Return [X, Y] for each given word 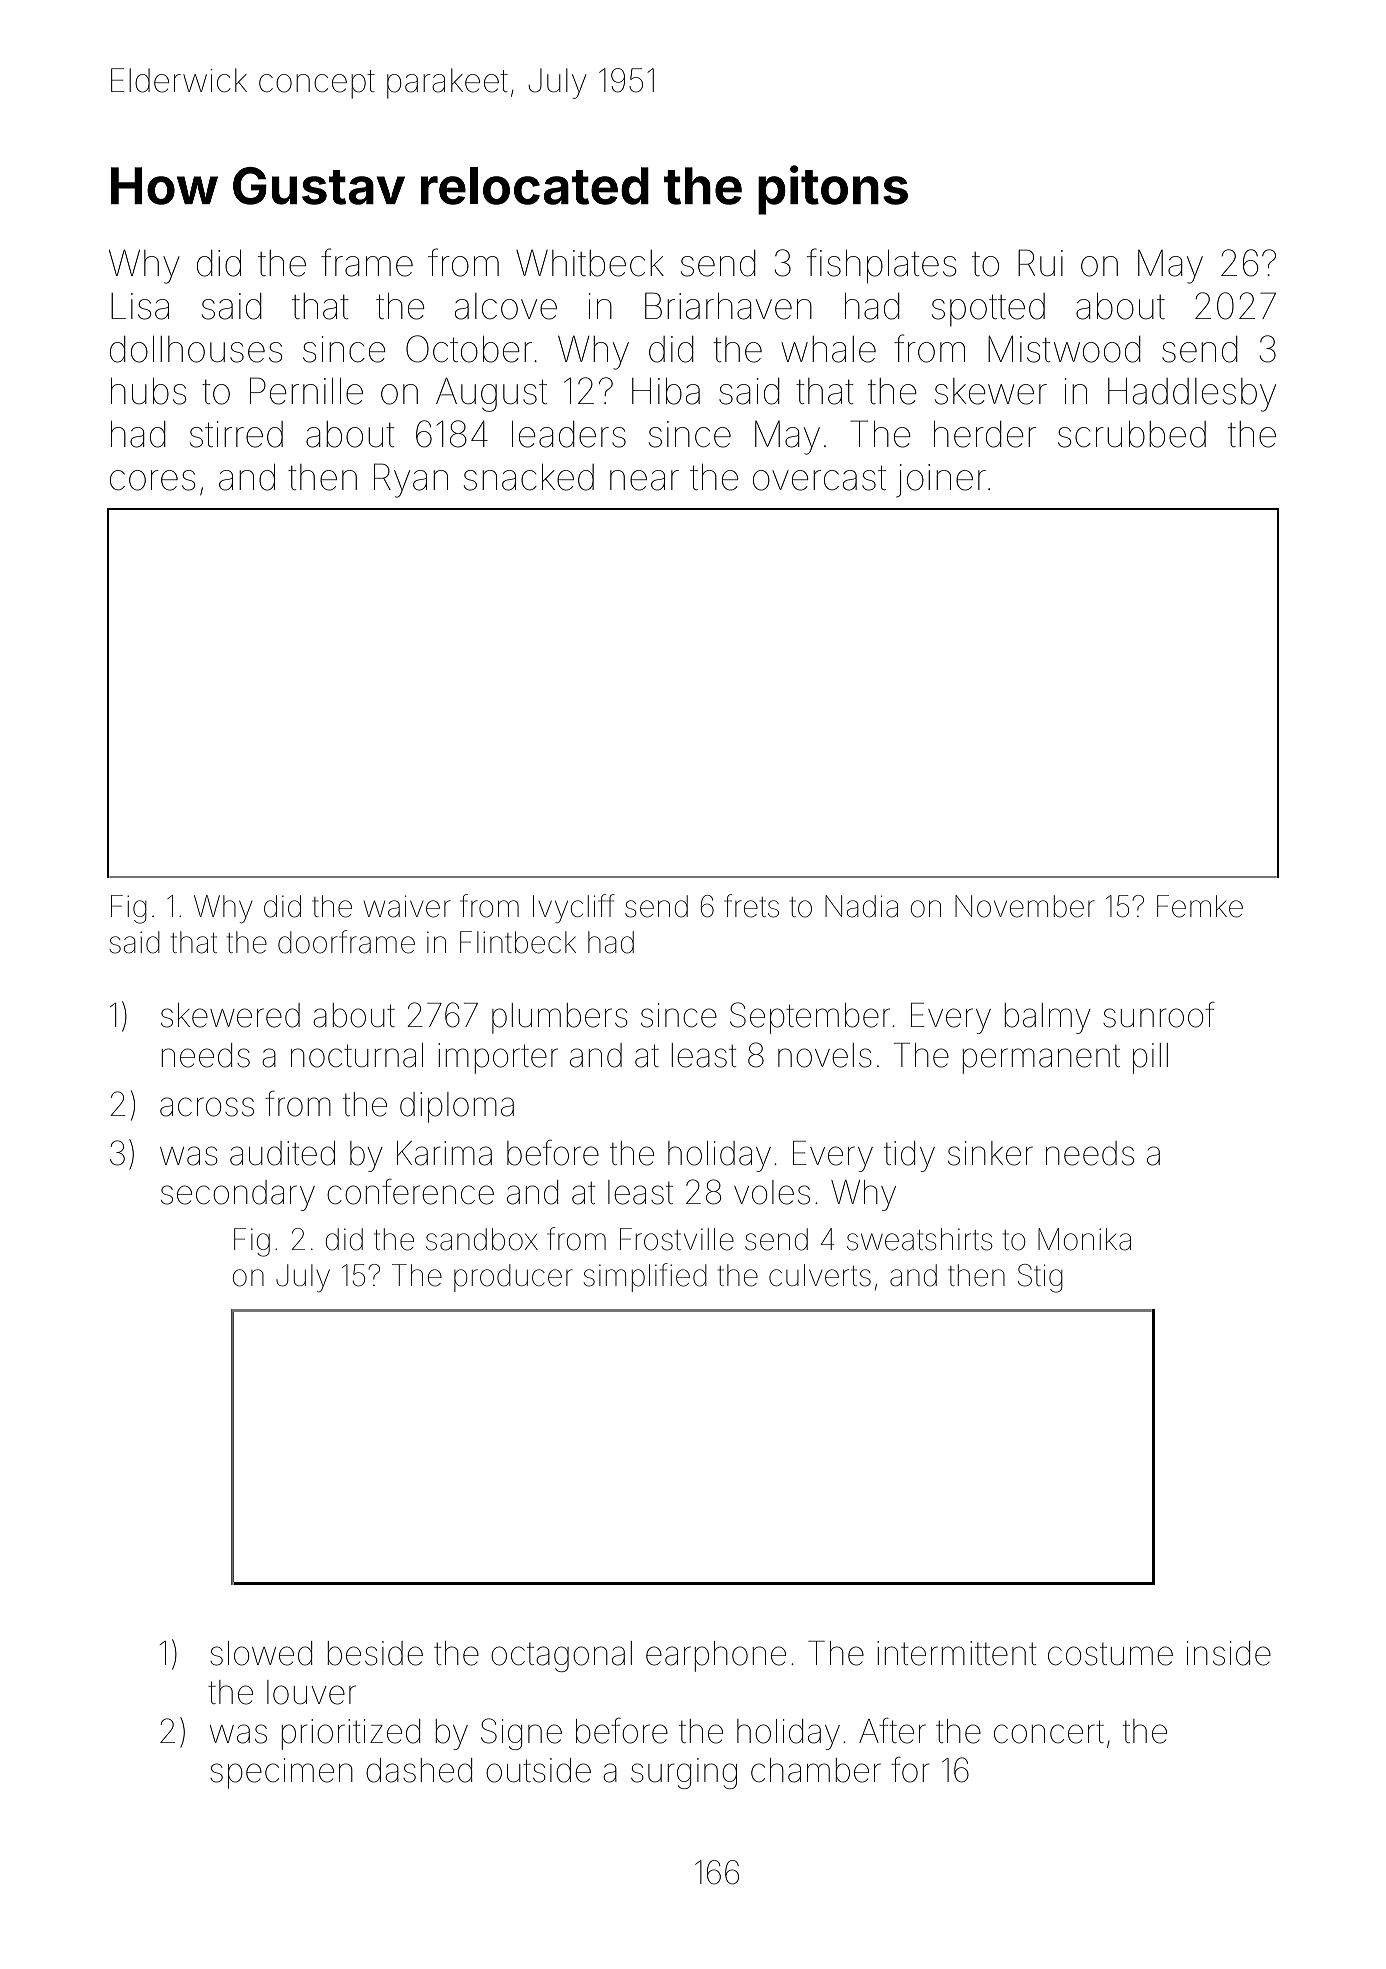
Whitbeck [590, 263]
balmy [1048, 1018]
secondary [238, 1195]
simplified [645, 1277]
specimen [281, 1773]
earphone [716, 1656]
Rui [1040, 263]
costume [1110, 1654]
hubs [148, 391]
